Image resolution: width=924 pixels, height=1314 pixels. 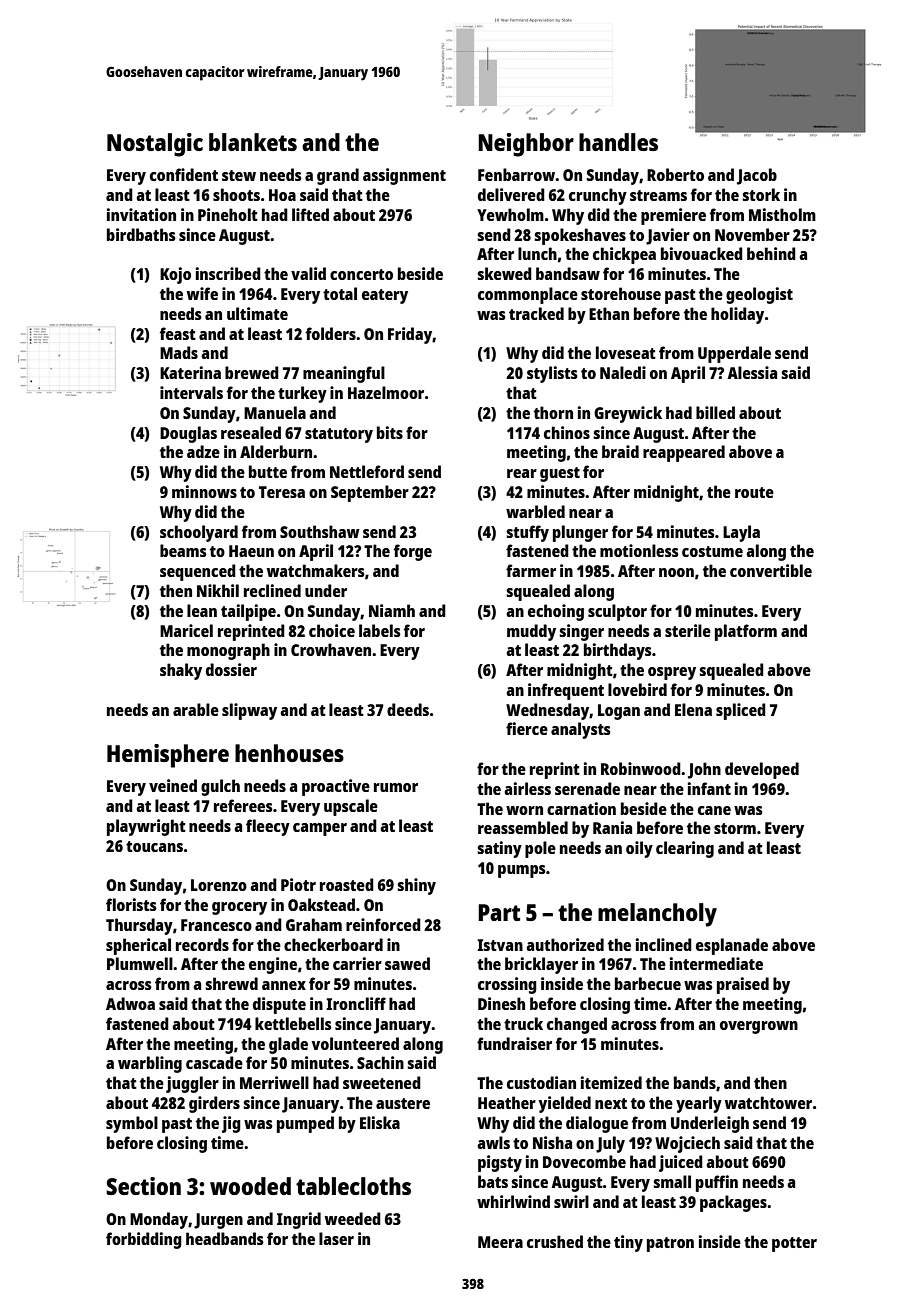 I want to click on folders, so click(x=331, y=333).
